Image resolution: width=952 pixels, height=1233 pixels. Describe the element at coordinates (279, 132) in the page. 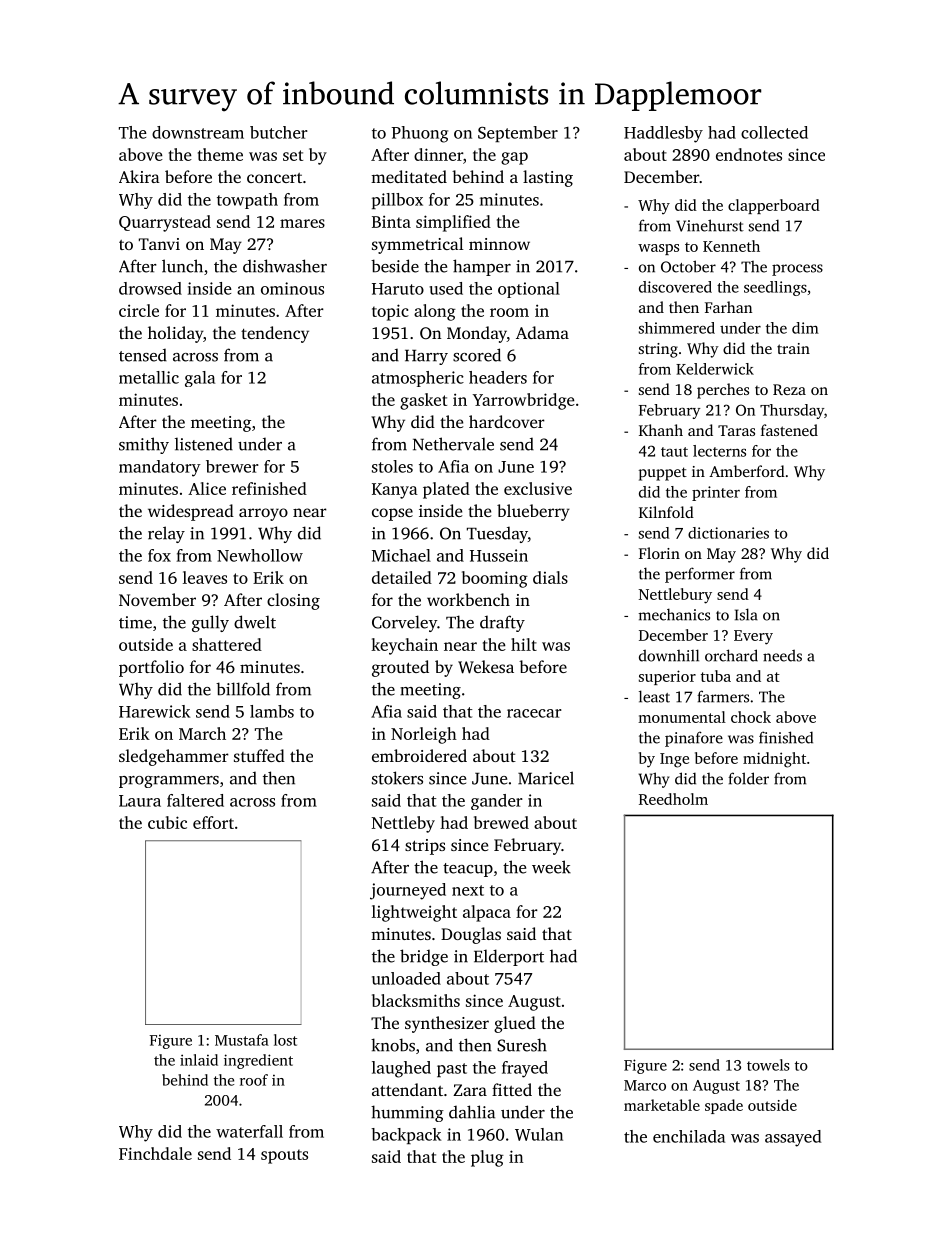

I see `butcher` at that location.
